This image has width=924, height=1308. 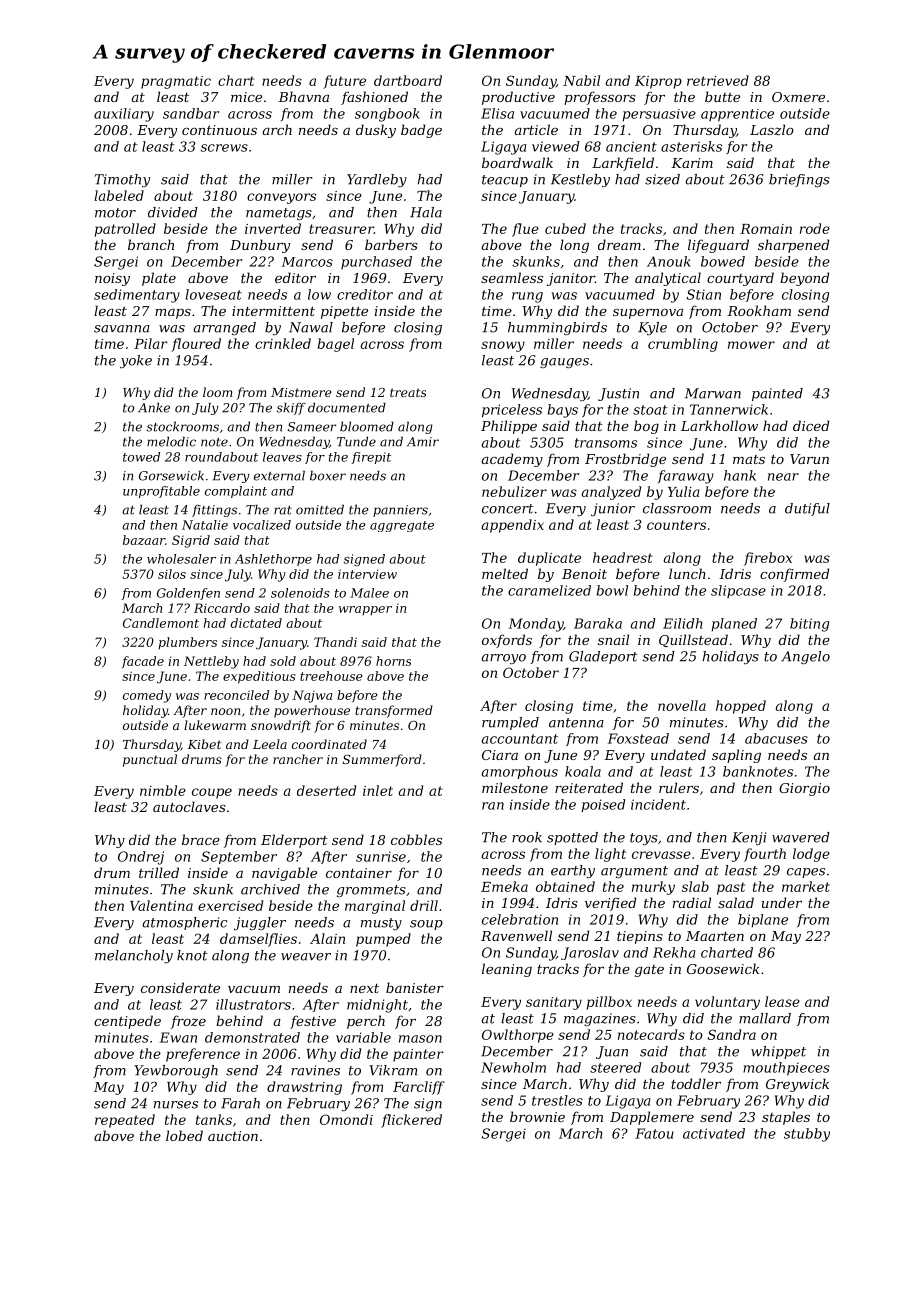 I want to click on pragmatic, so click(x=176, y=82).
